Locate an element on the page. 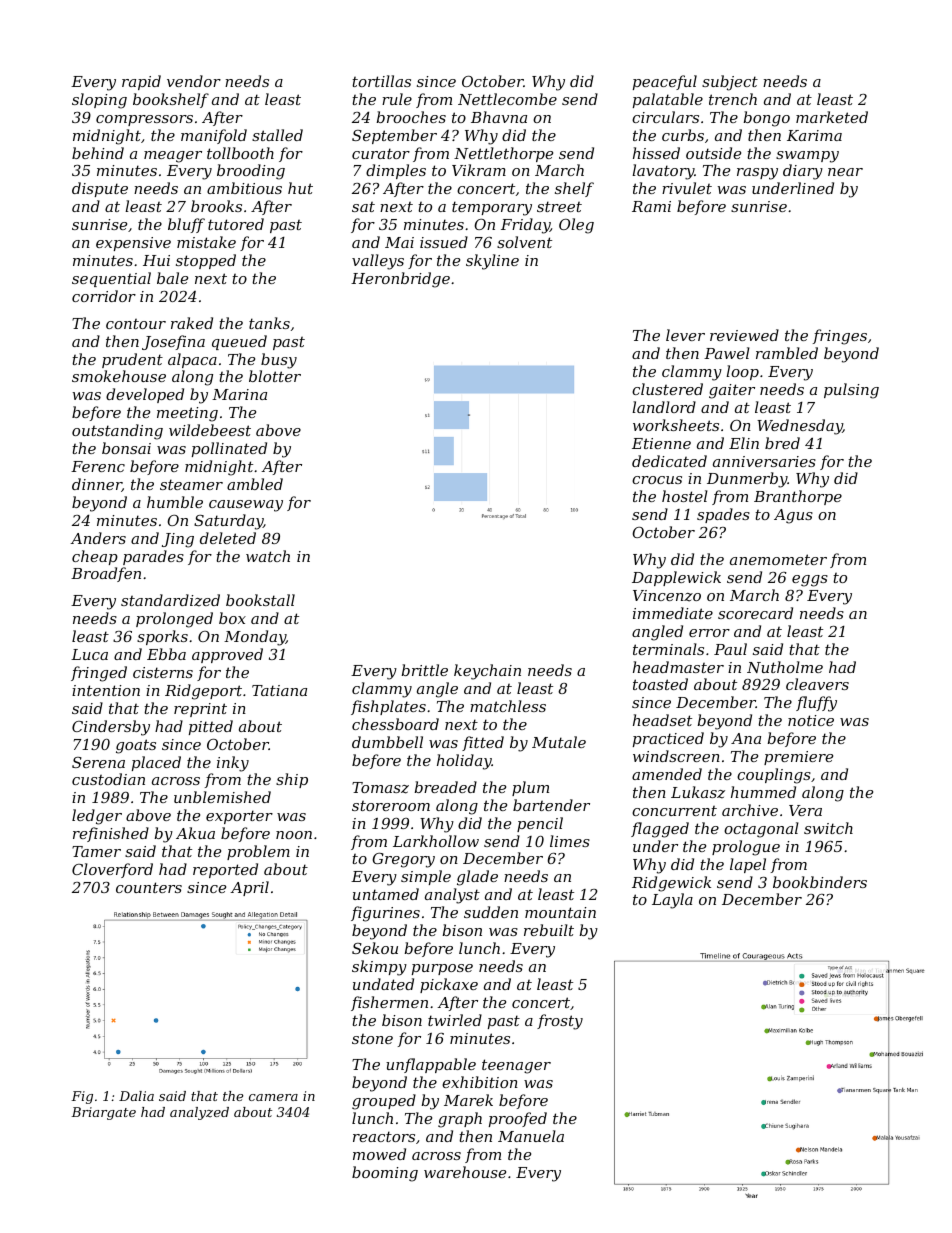  curator is located at coordinates (381, 153).
